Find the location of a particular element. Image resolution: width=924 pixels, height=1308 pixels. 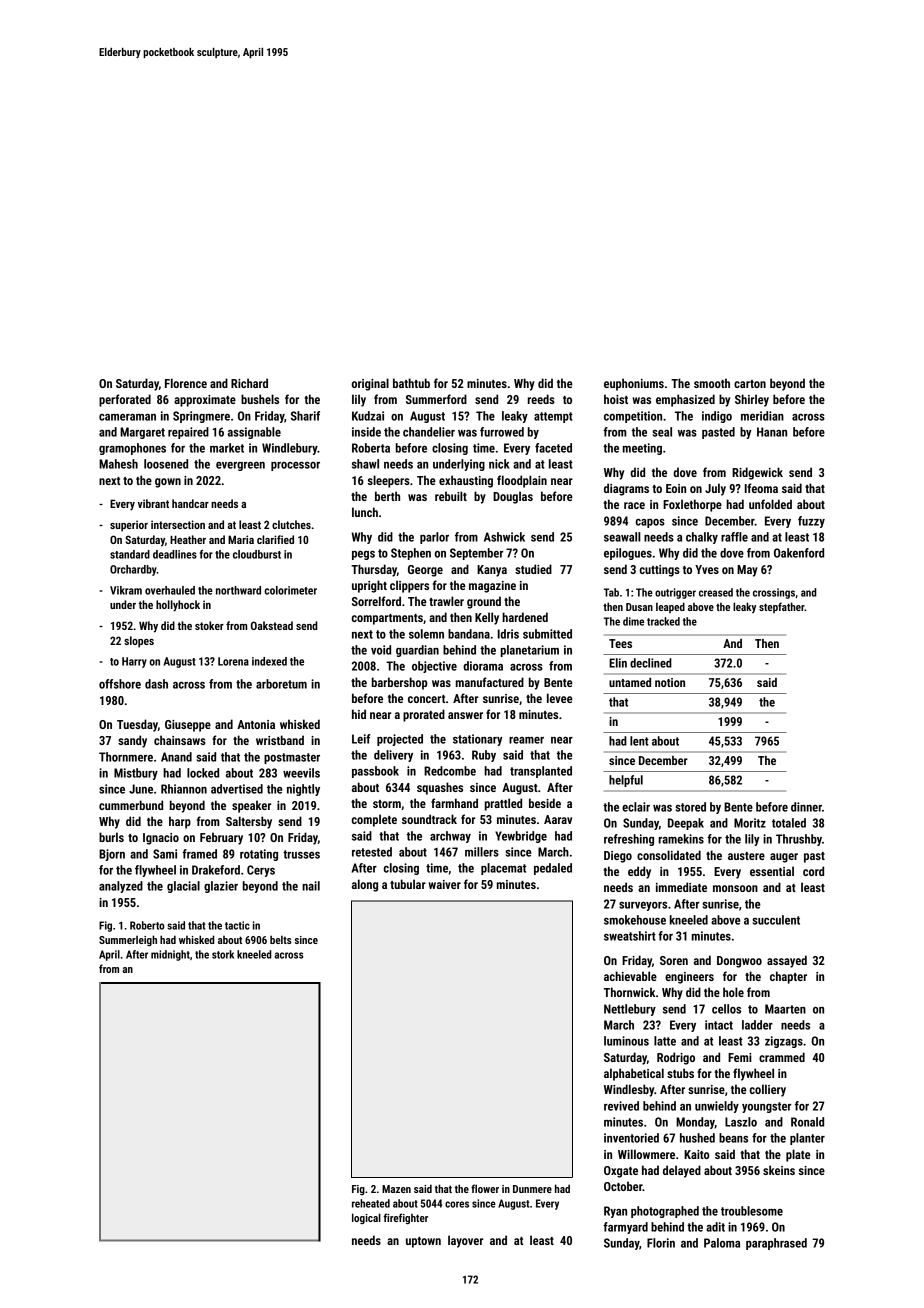

guardian is located at coordinates (417, 651).
